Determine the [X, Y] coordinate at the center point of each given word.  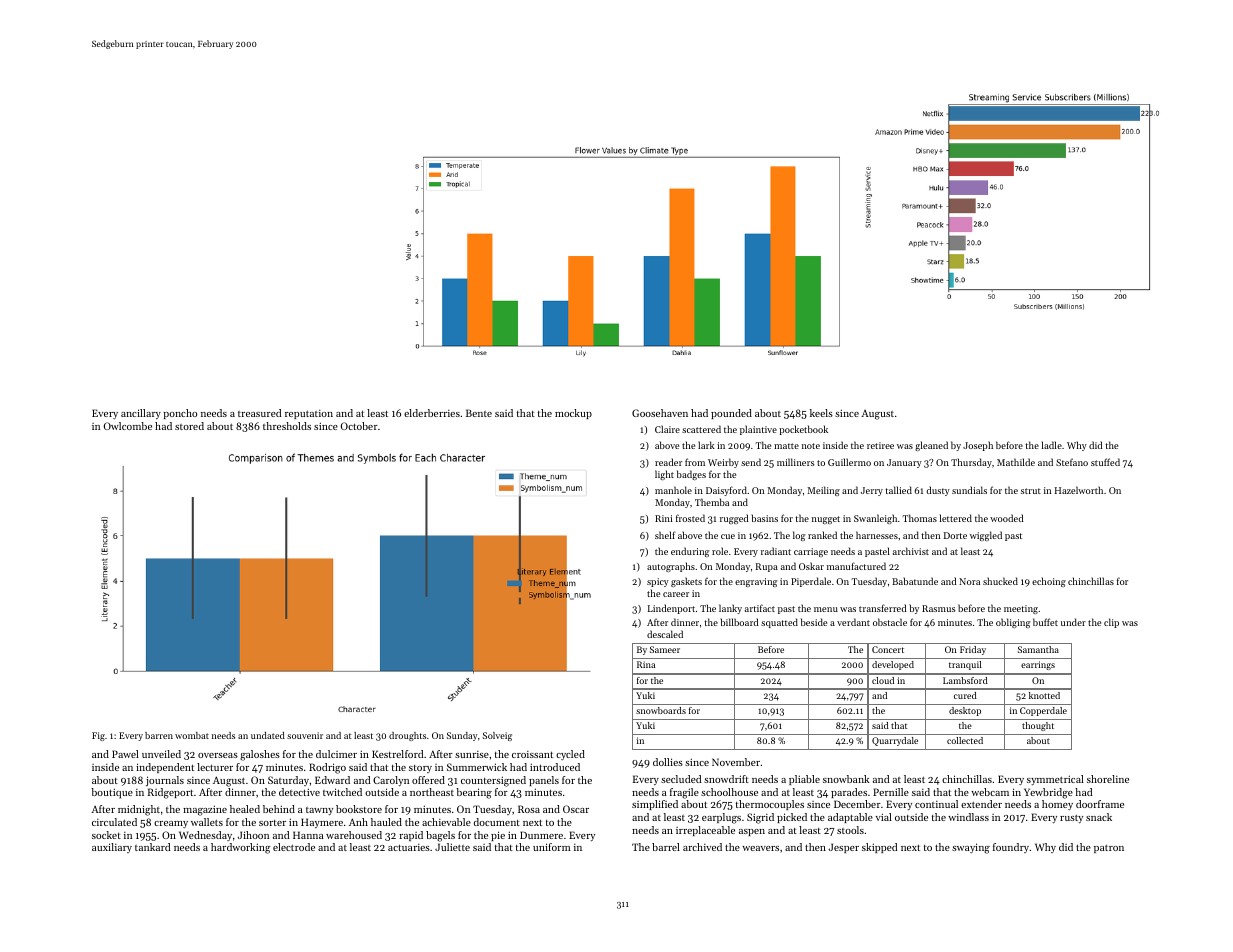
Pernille [891, 792]
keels [821, 413]
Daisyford [726, 491]
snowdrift [726, 779]
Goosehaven [660, 413]
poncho [180, 414]
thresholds [287, 426]
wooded [1006, 518]
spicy [658, 582]
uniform [552, 847]
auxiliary [112, 848]
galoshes [260, 755]
